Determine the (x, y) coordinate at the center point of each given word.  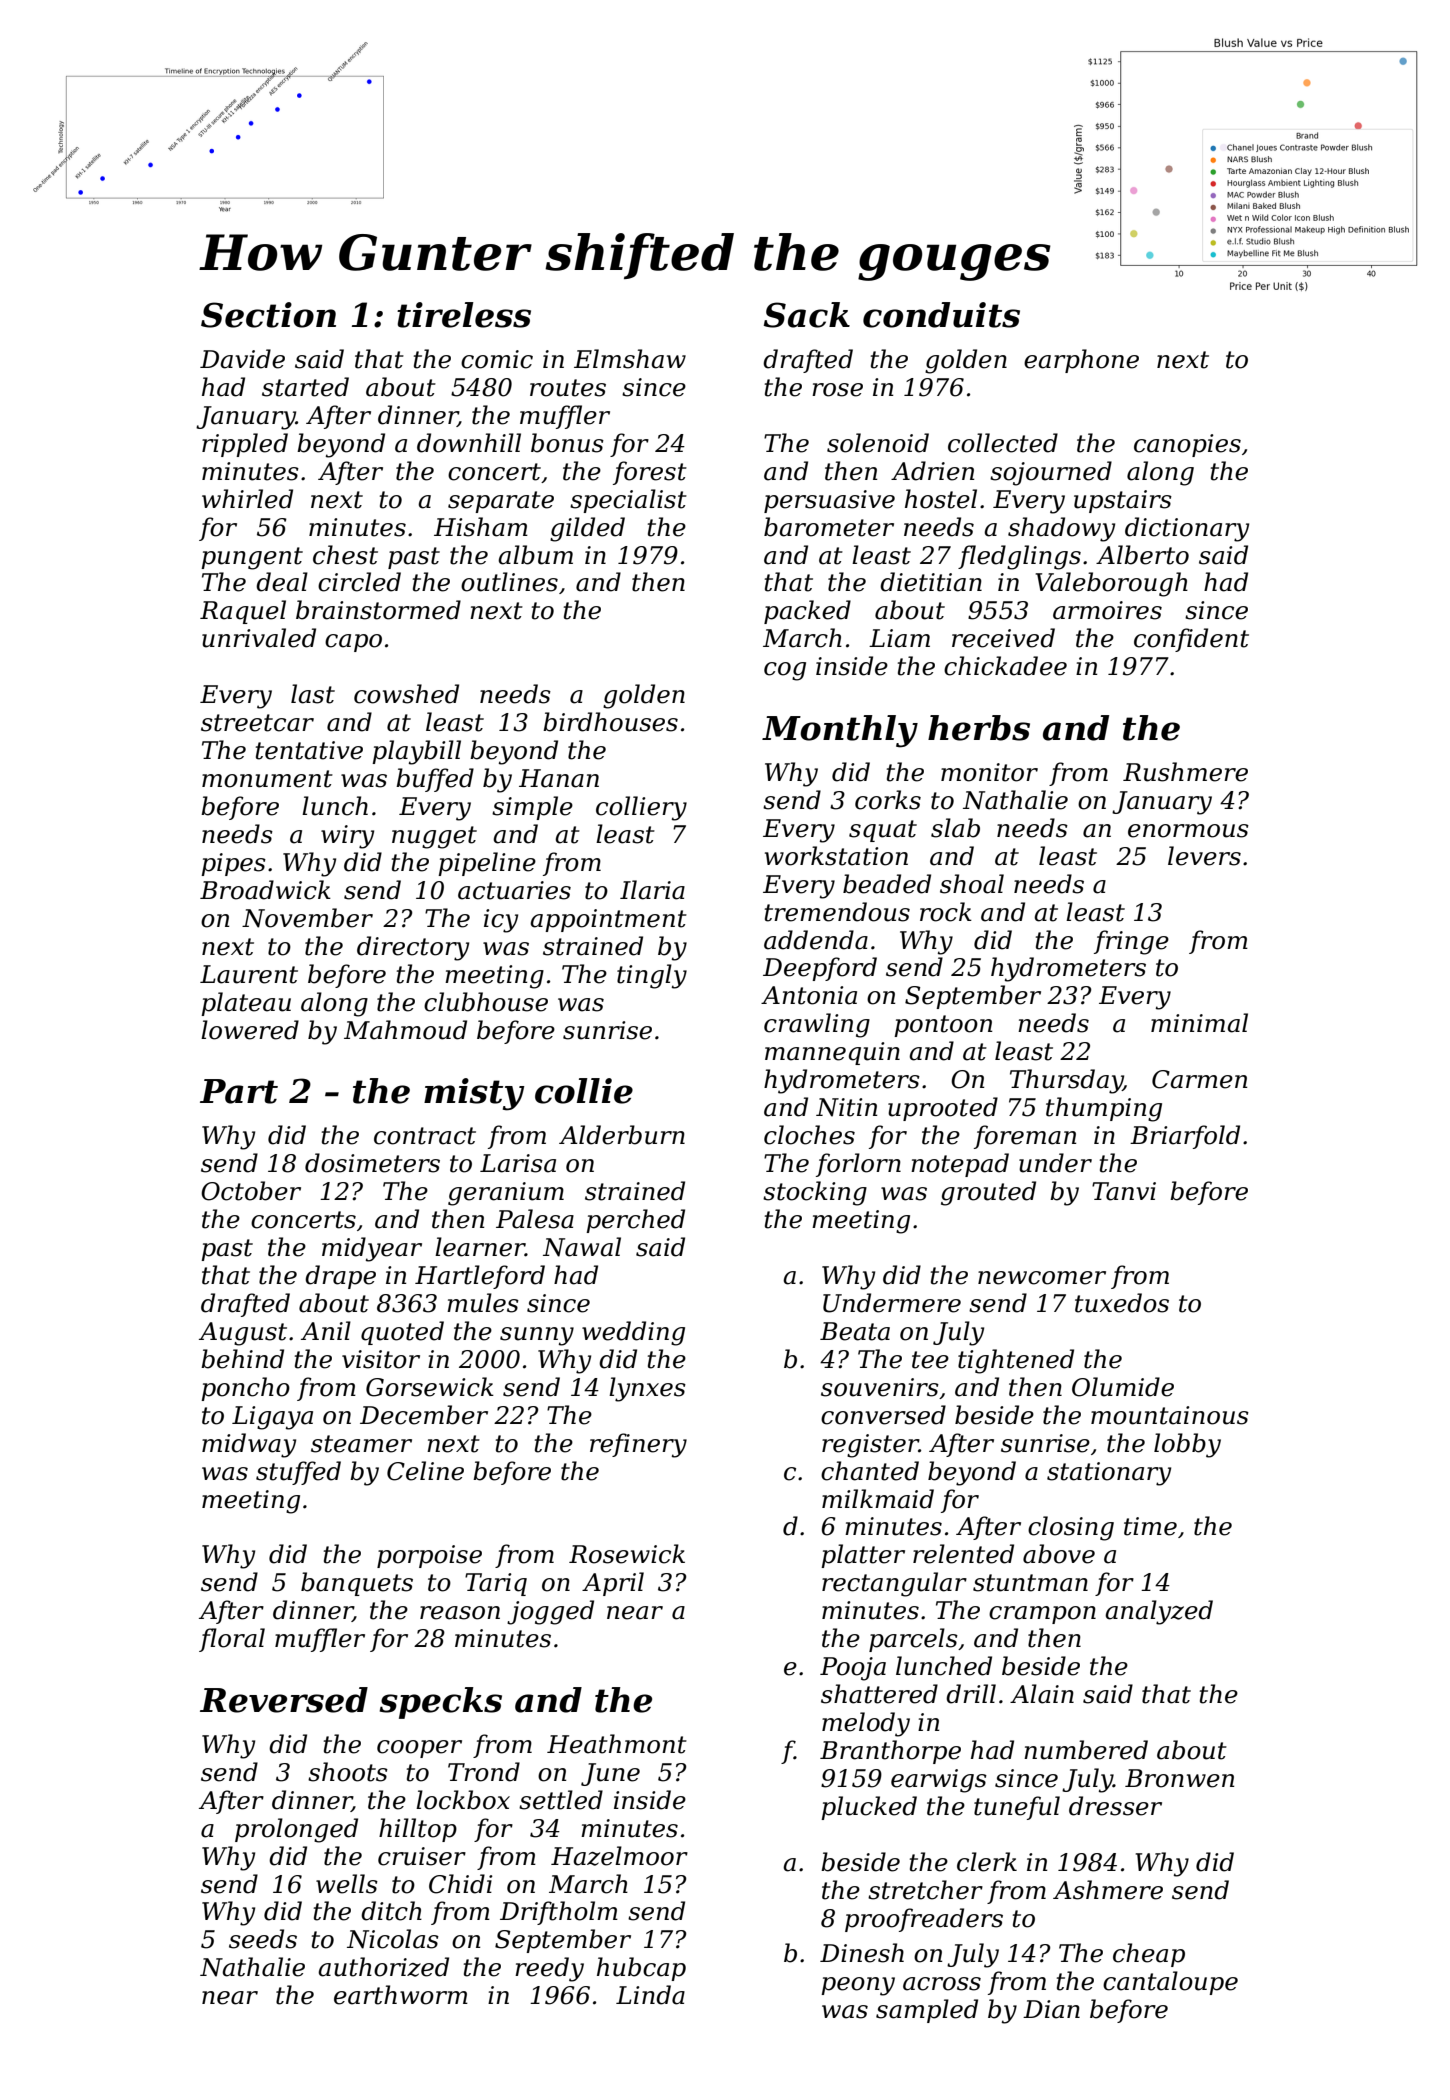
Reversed (284, 1700)
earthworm (401, 1995)
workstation (836, 856)
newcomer (1042, 1278)
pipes (233, 864)
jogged (550, 1612)
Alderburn (622, 1135)
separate (501, 502)
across (942, 1984)
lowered (250, 1030)
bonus (567, 443)
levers (1204, 856)
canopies (1187, 445)
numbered (1086, 1750)
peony (858, 1986)
